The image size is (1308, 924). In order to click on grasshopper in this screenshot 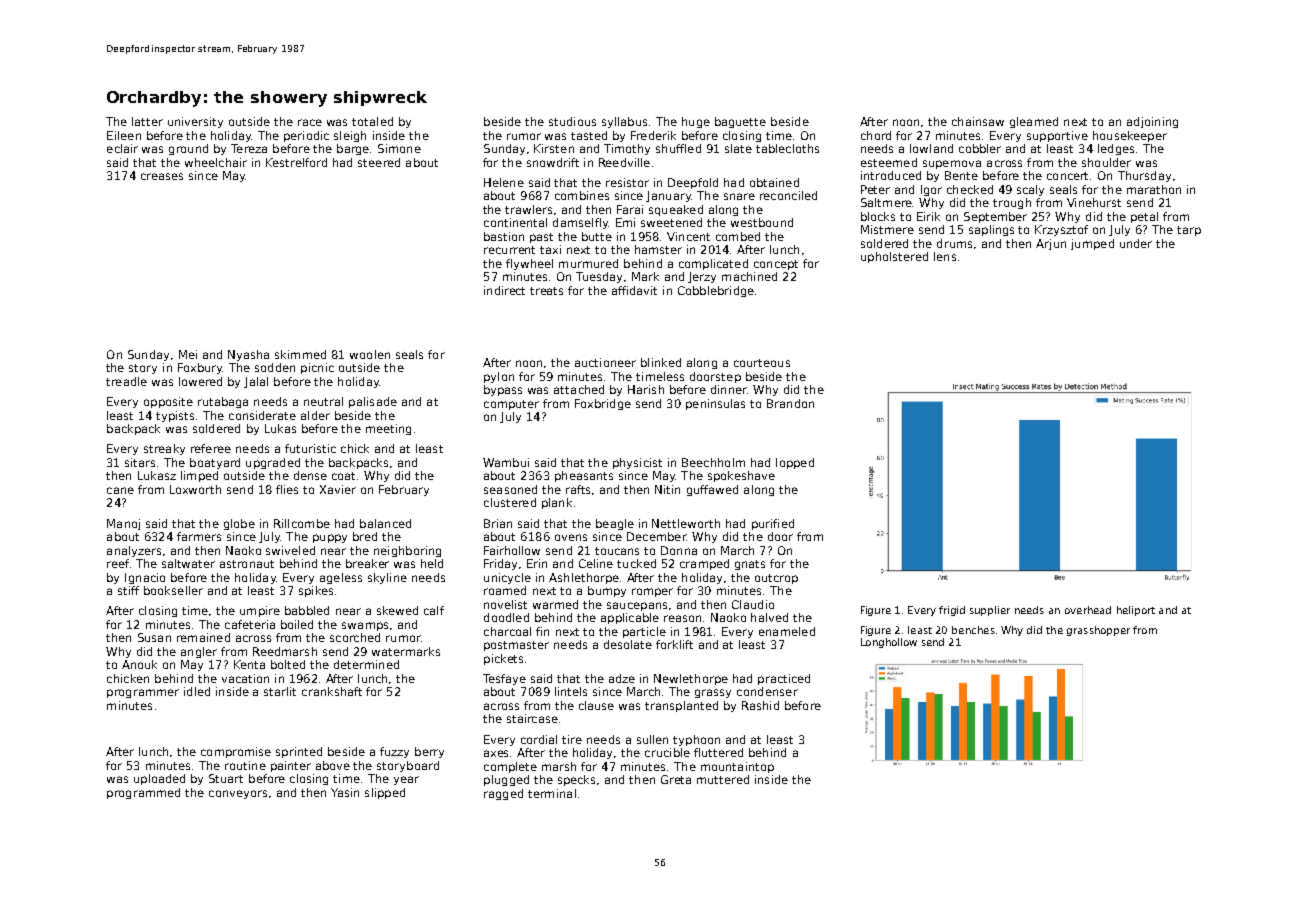, I will do `click(1098, 631)`.
